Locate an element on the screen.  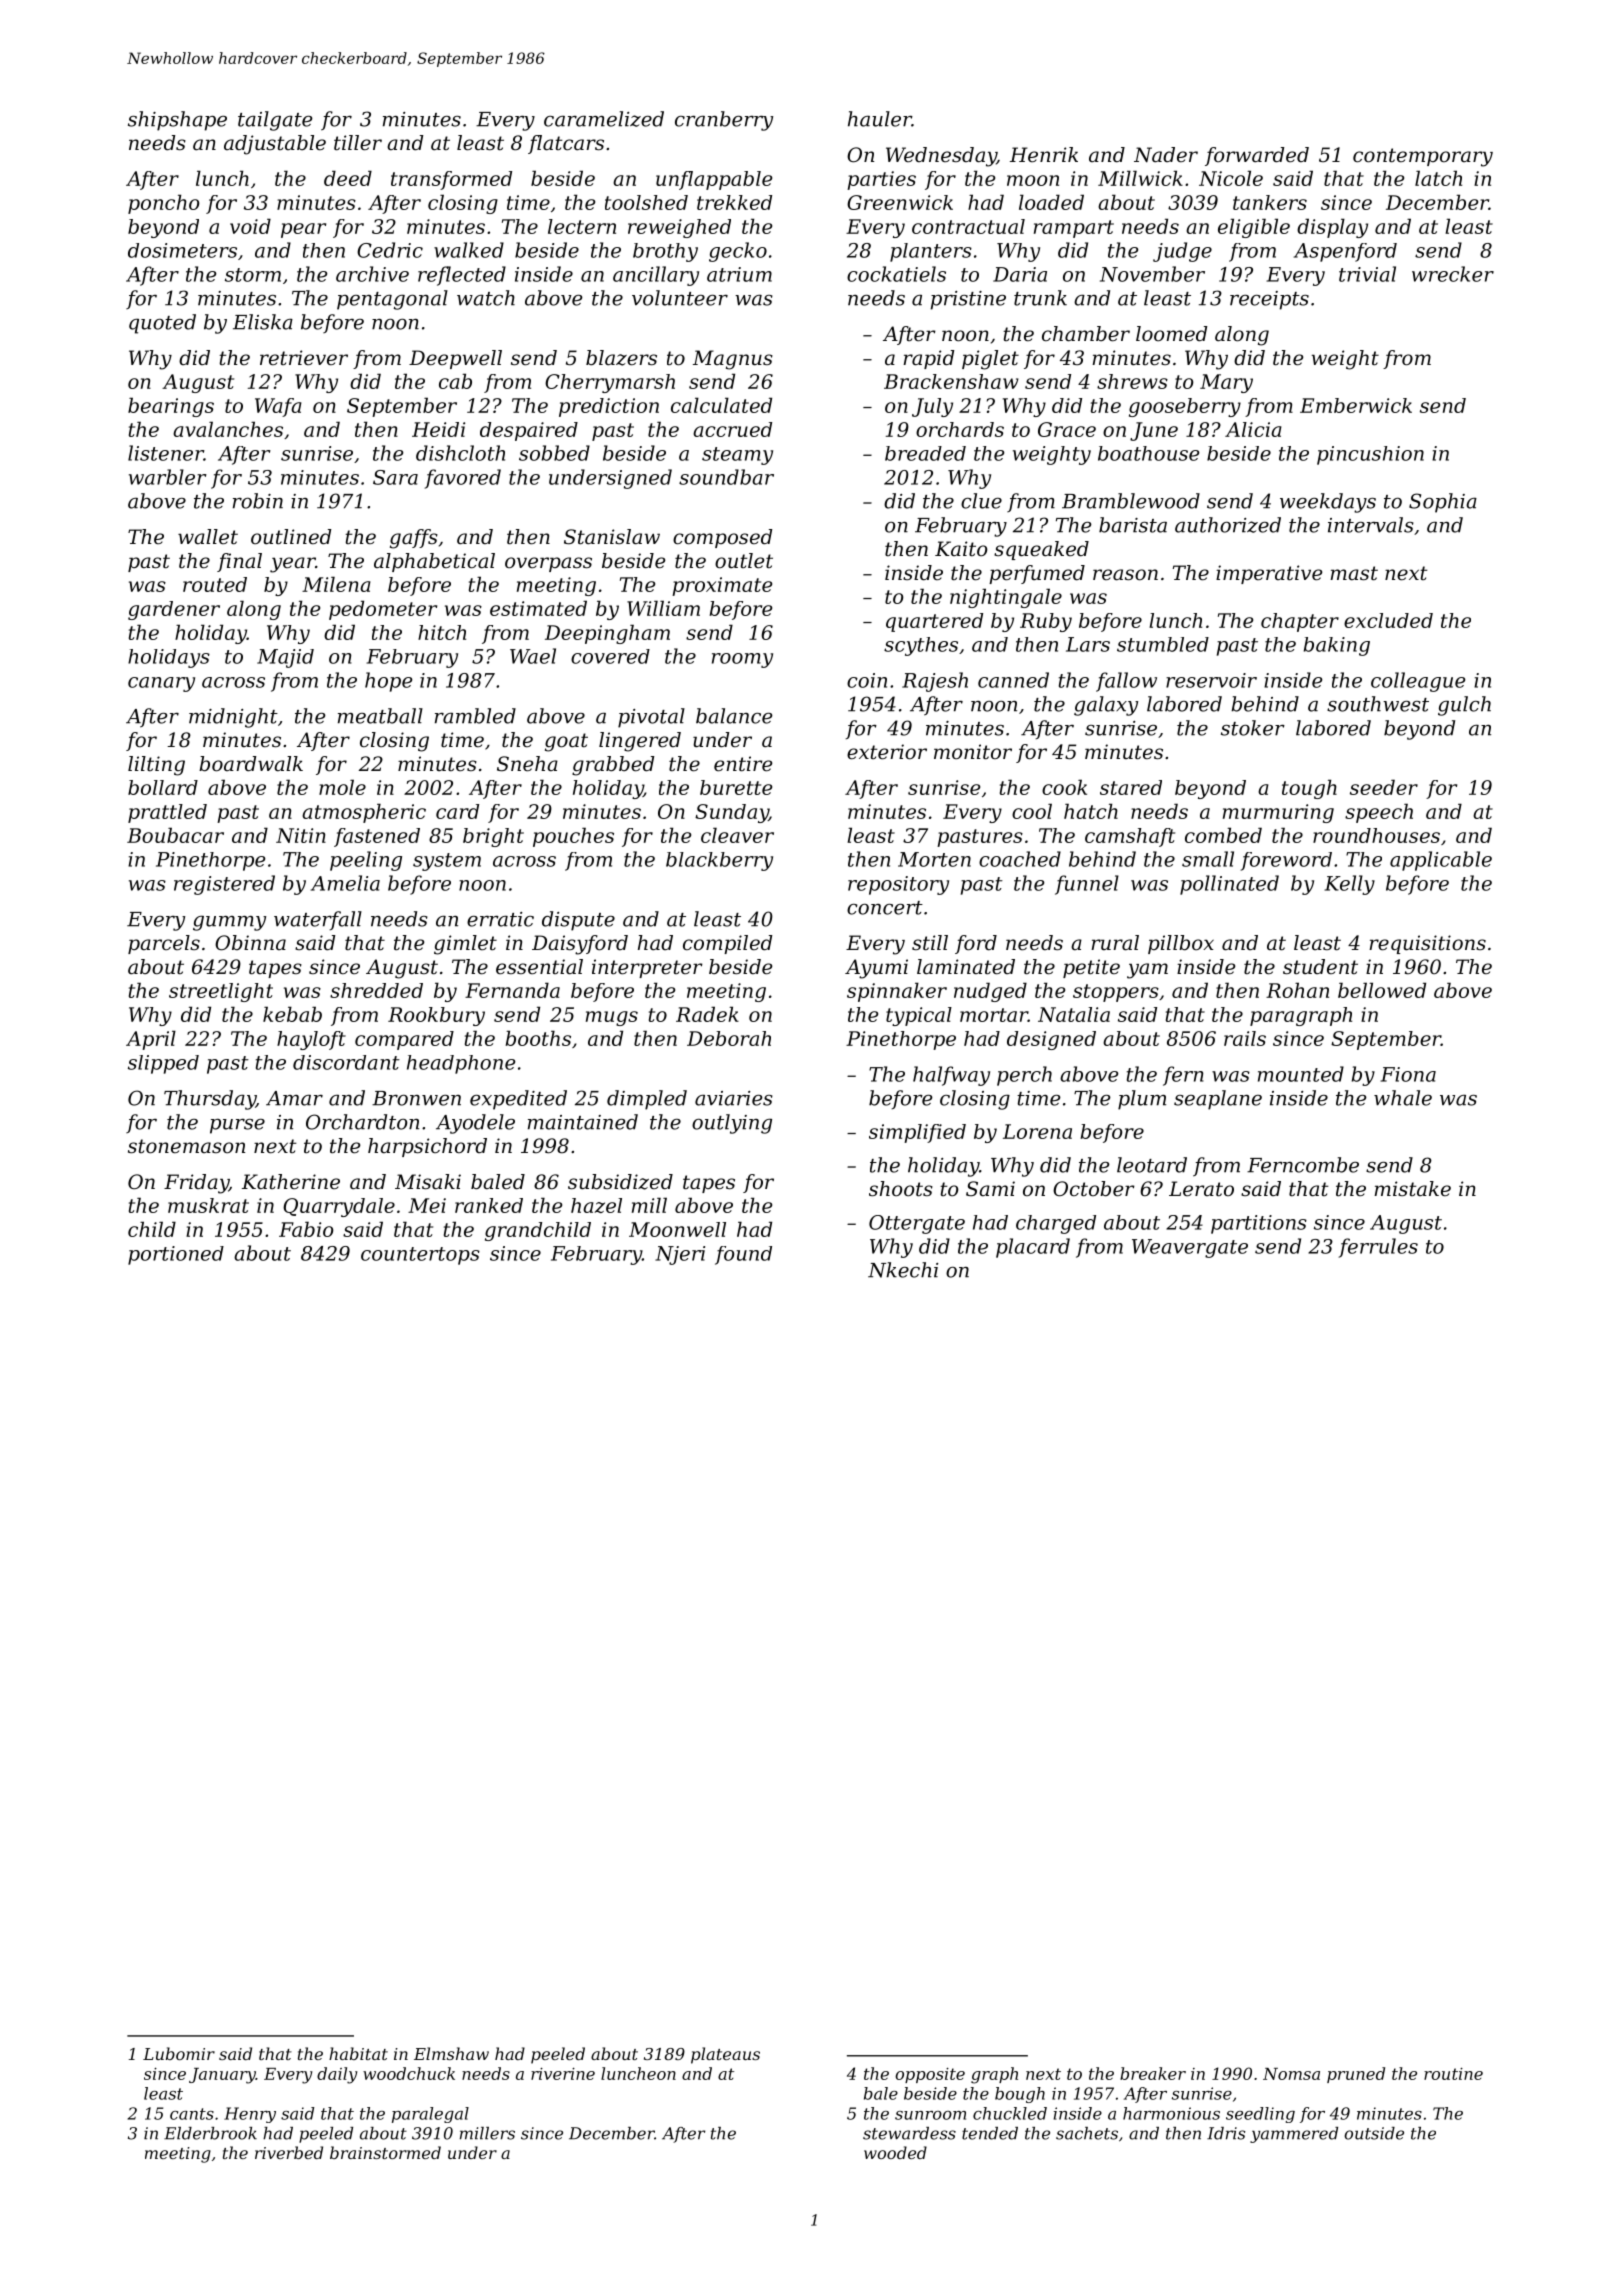
applicable is located at coordinates (1441, 861).
